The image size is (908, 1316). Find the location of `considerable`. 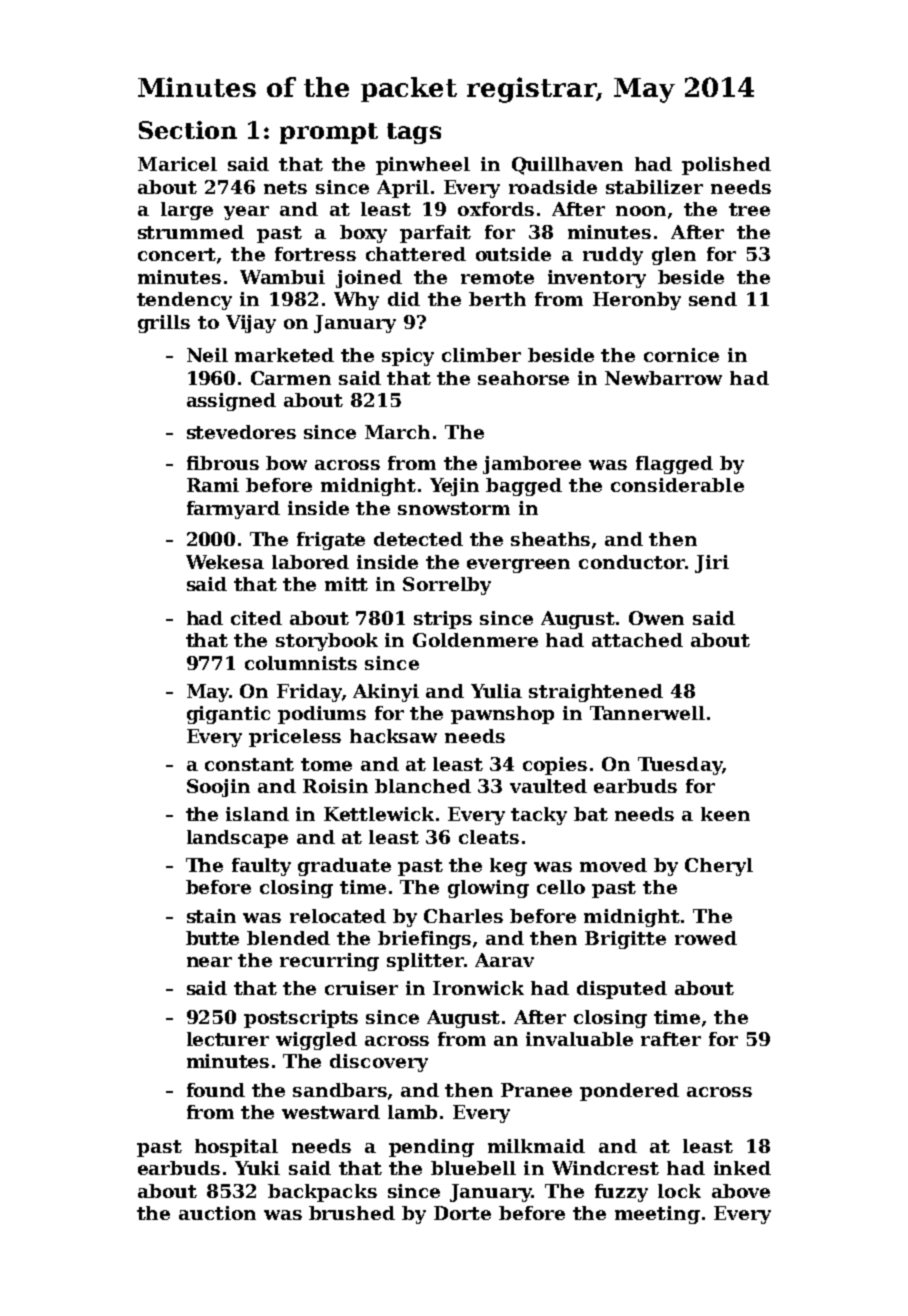

considerable is located at coordinates (677, 485).
